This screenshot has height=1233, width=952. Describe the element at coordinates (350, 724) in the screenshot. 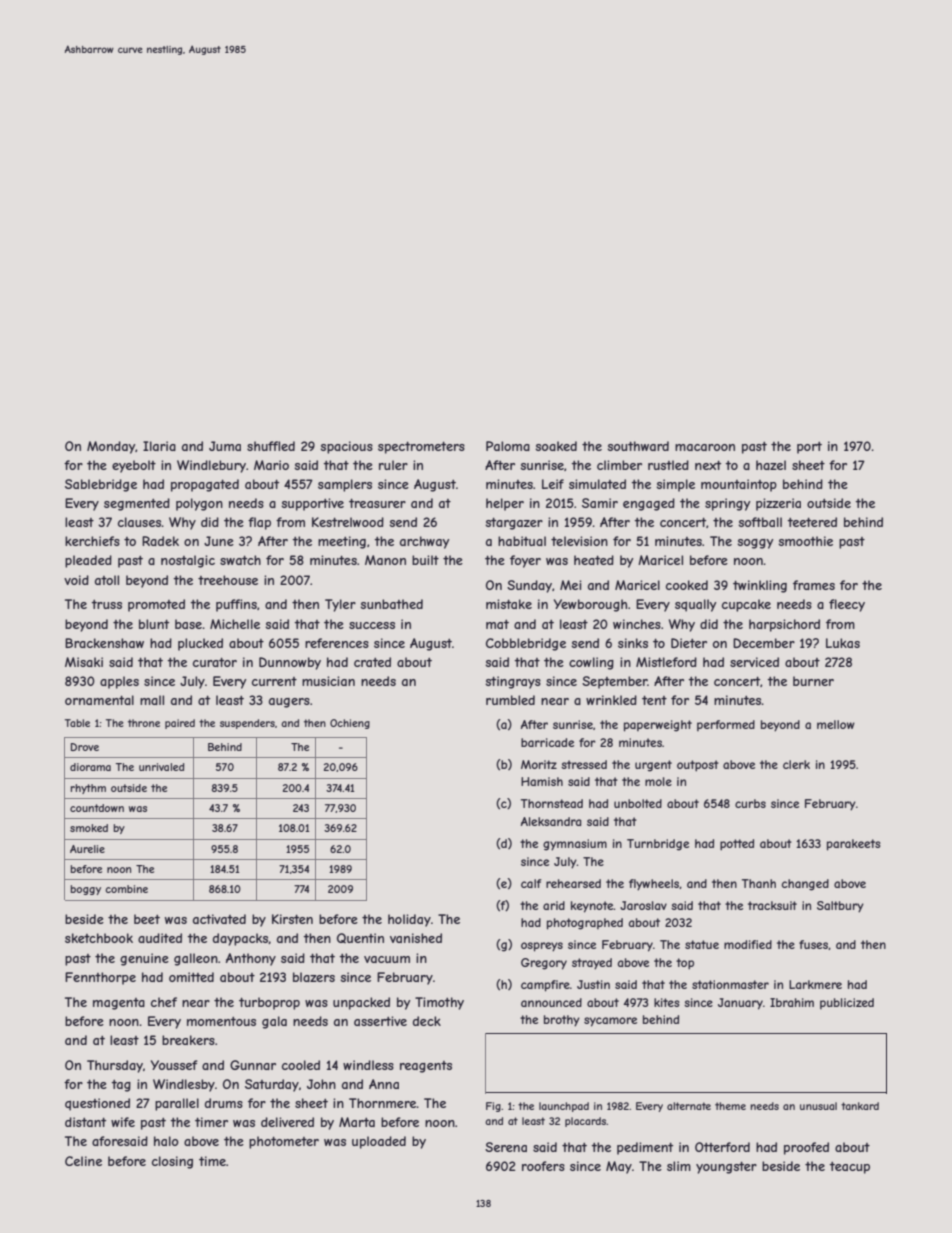

I see `Ochieng` at that location.
